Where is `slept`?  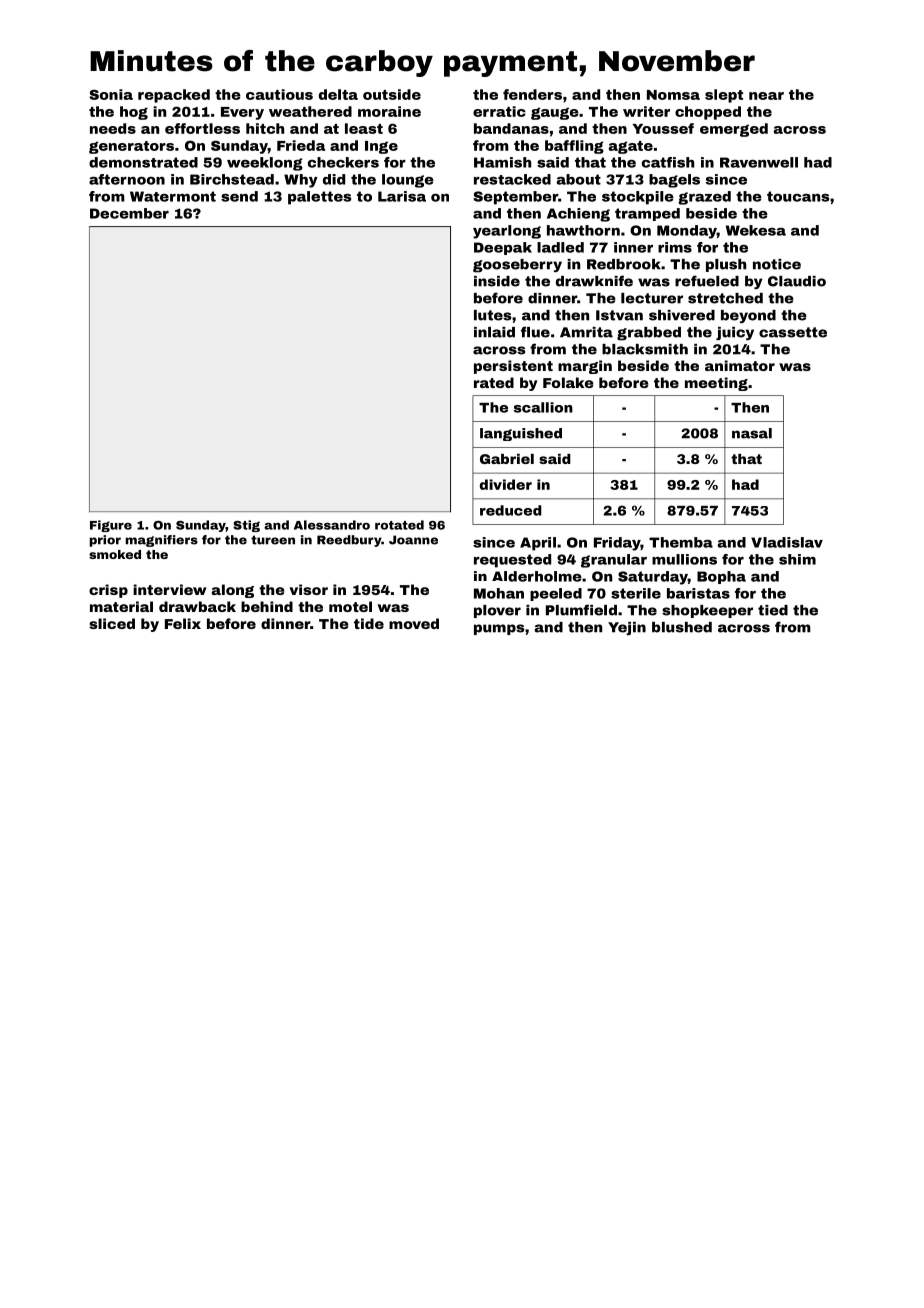
slept is located at coordinates (724, 96).
